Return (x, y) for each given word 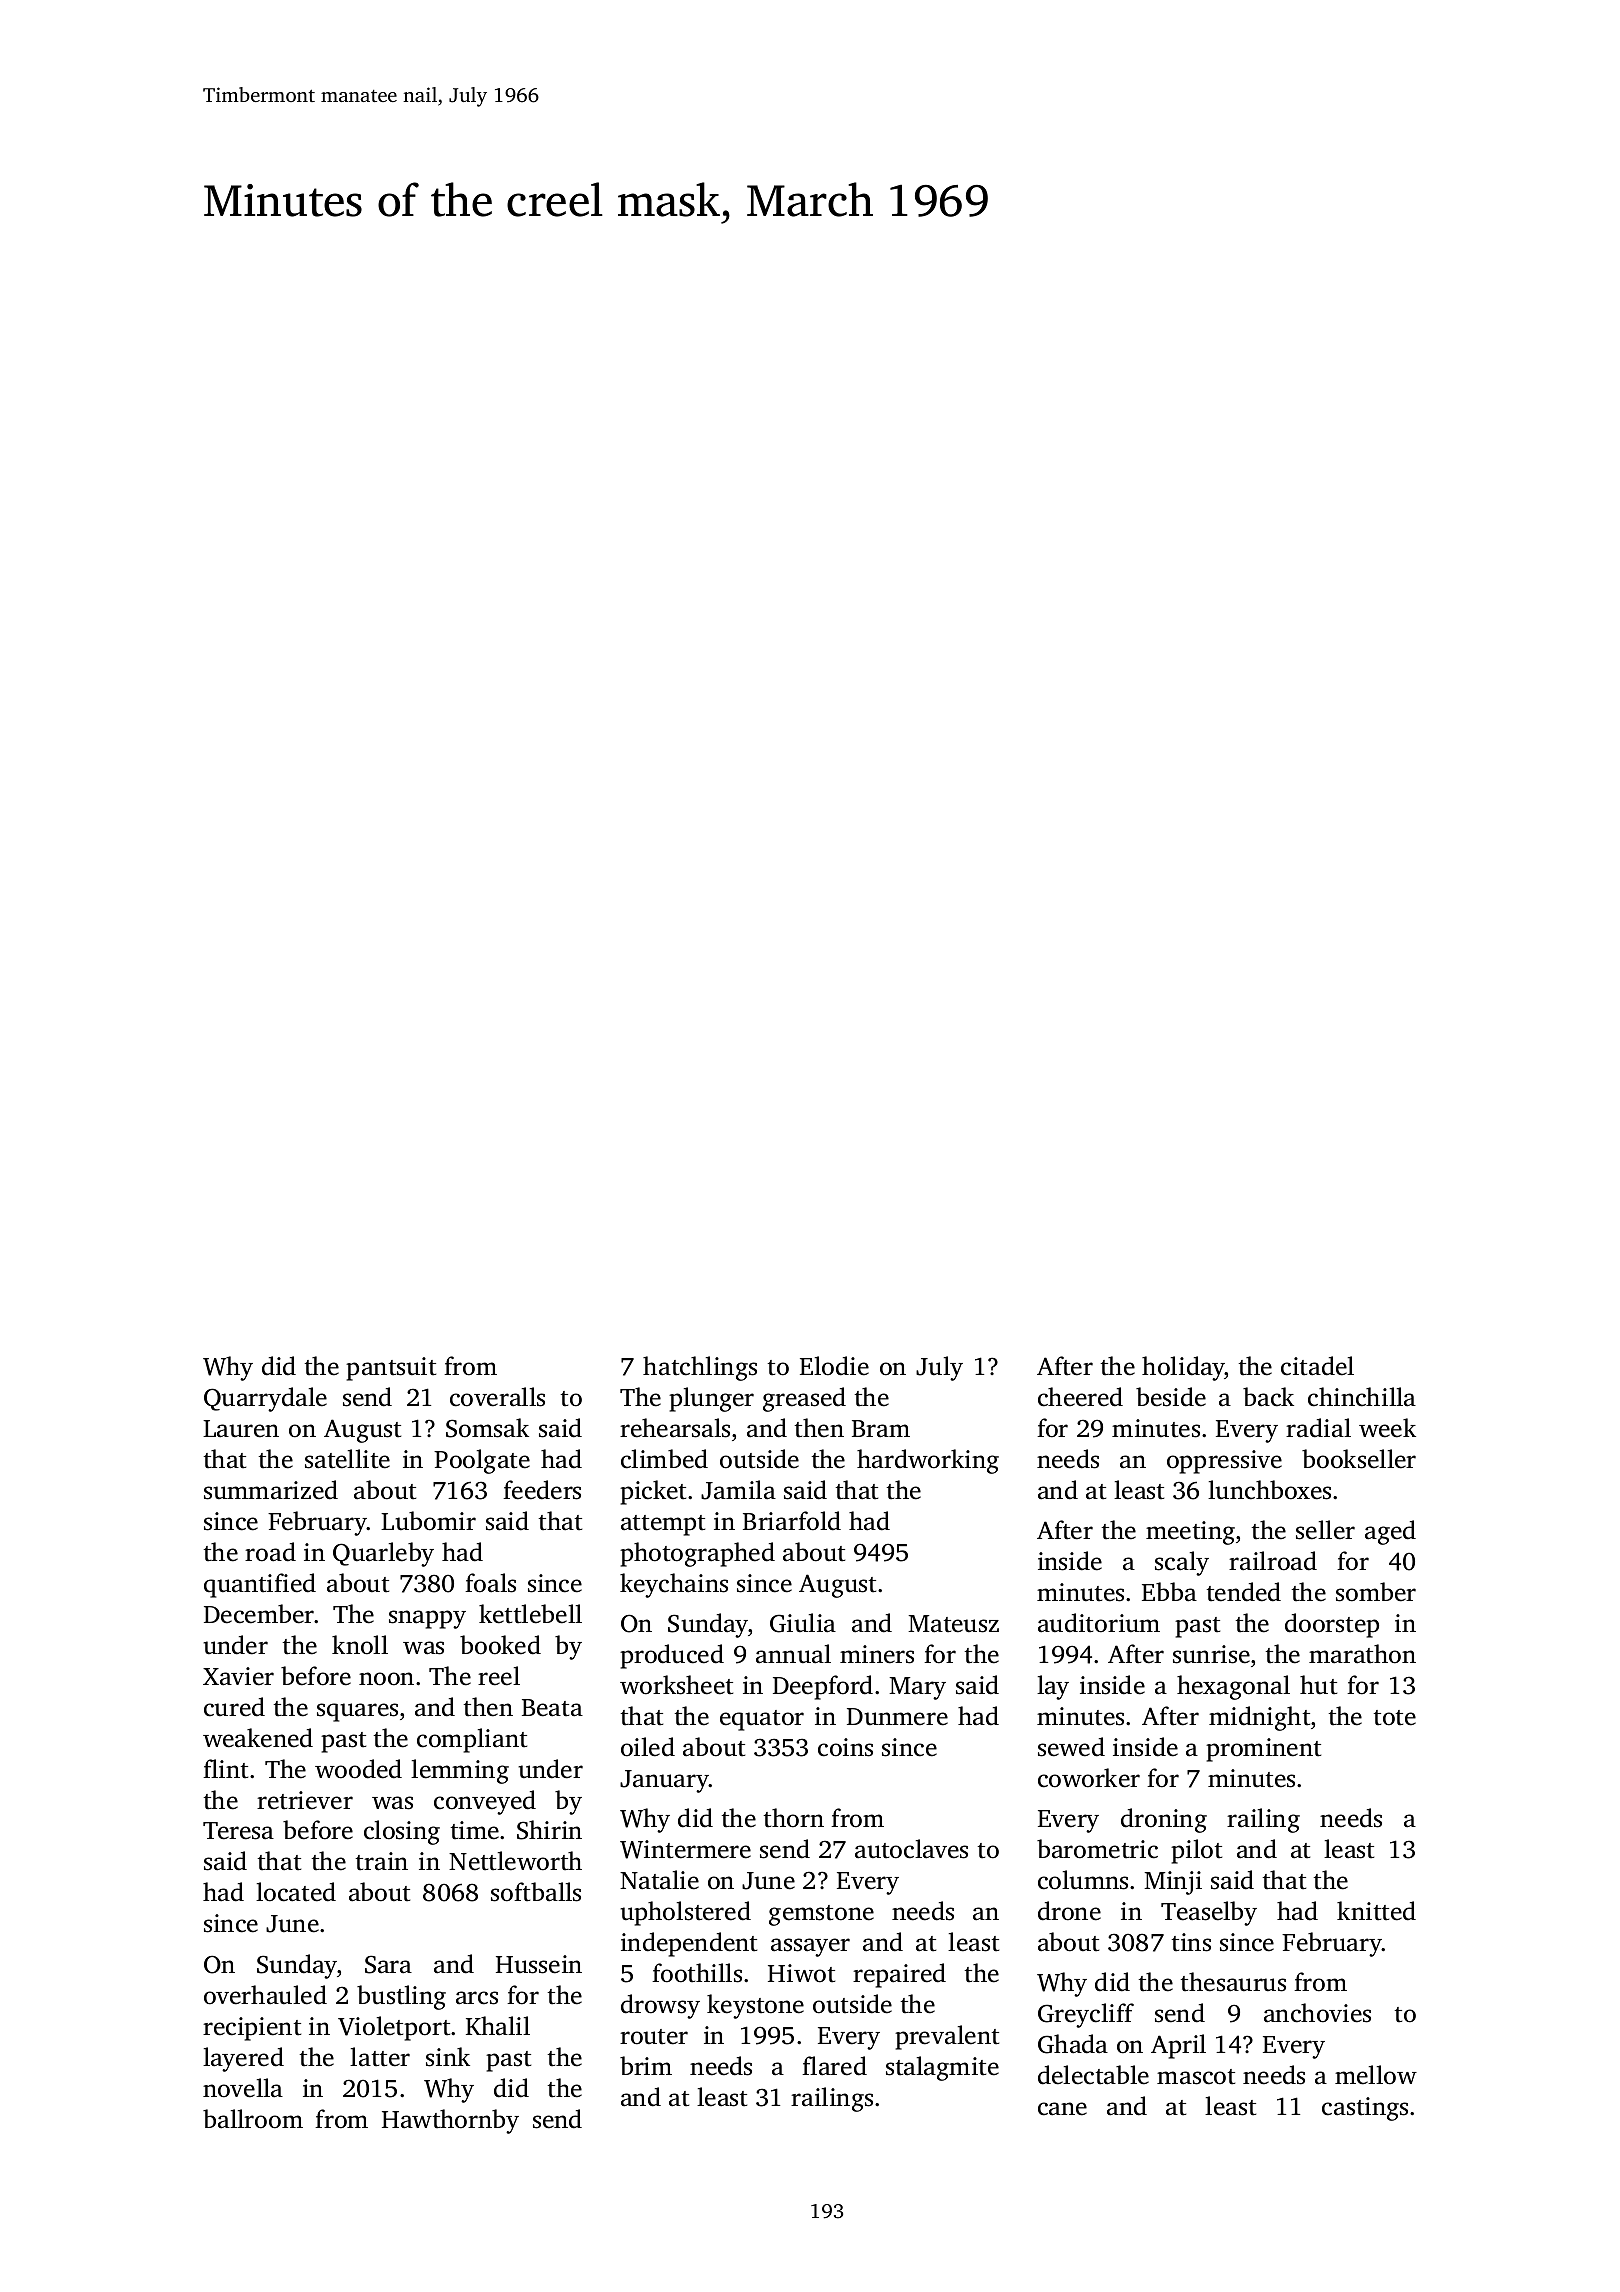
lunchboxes (1269, 1490)
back (1268, 1397)
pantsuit (391, 1369)
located (296, 1892)
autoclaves (911, 1849)
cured (234, 1707)
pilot (1196, 1851)
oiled (648, 1747)
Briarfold (792, 1521)
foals (490, 1583)
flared (834, 2066)
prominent (1263, 1750)
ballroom (253, 2119)
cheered (1080, 1397)
